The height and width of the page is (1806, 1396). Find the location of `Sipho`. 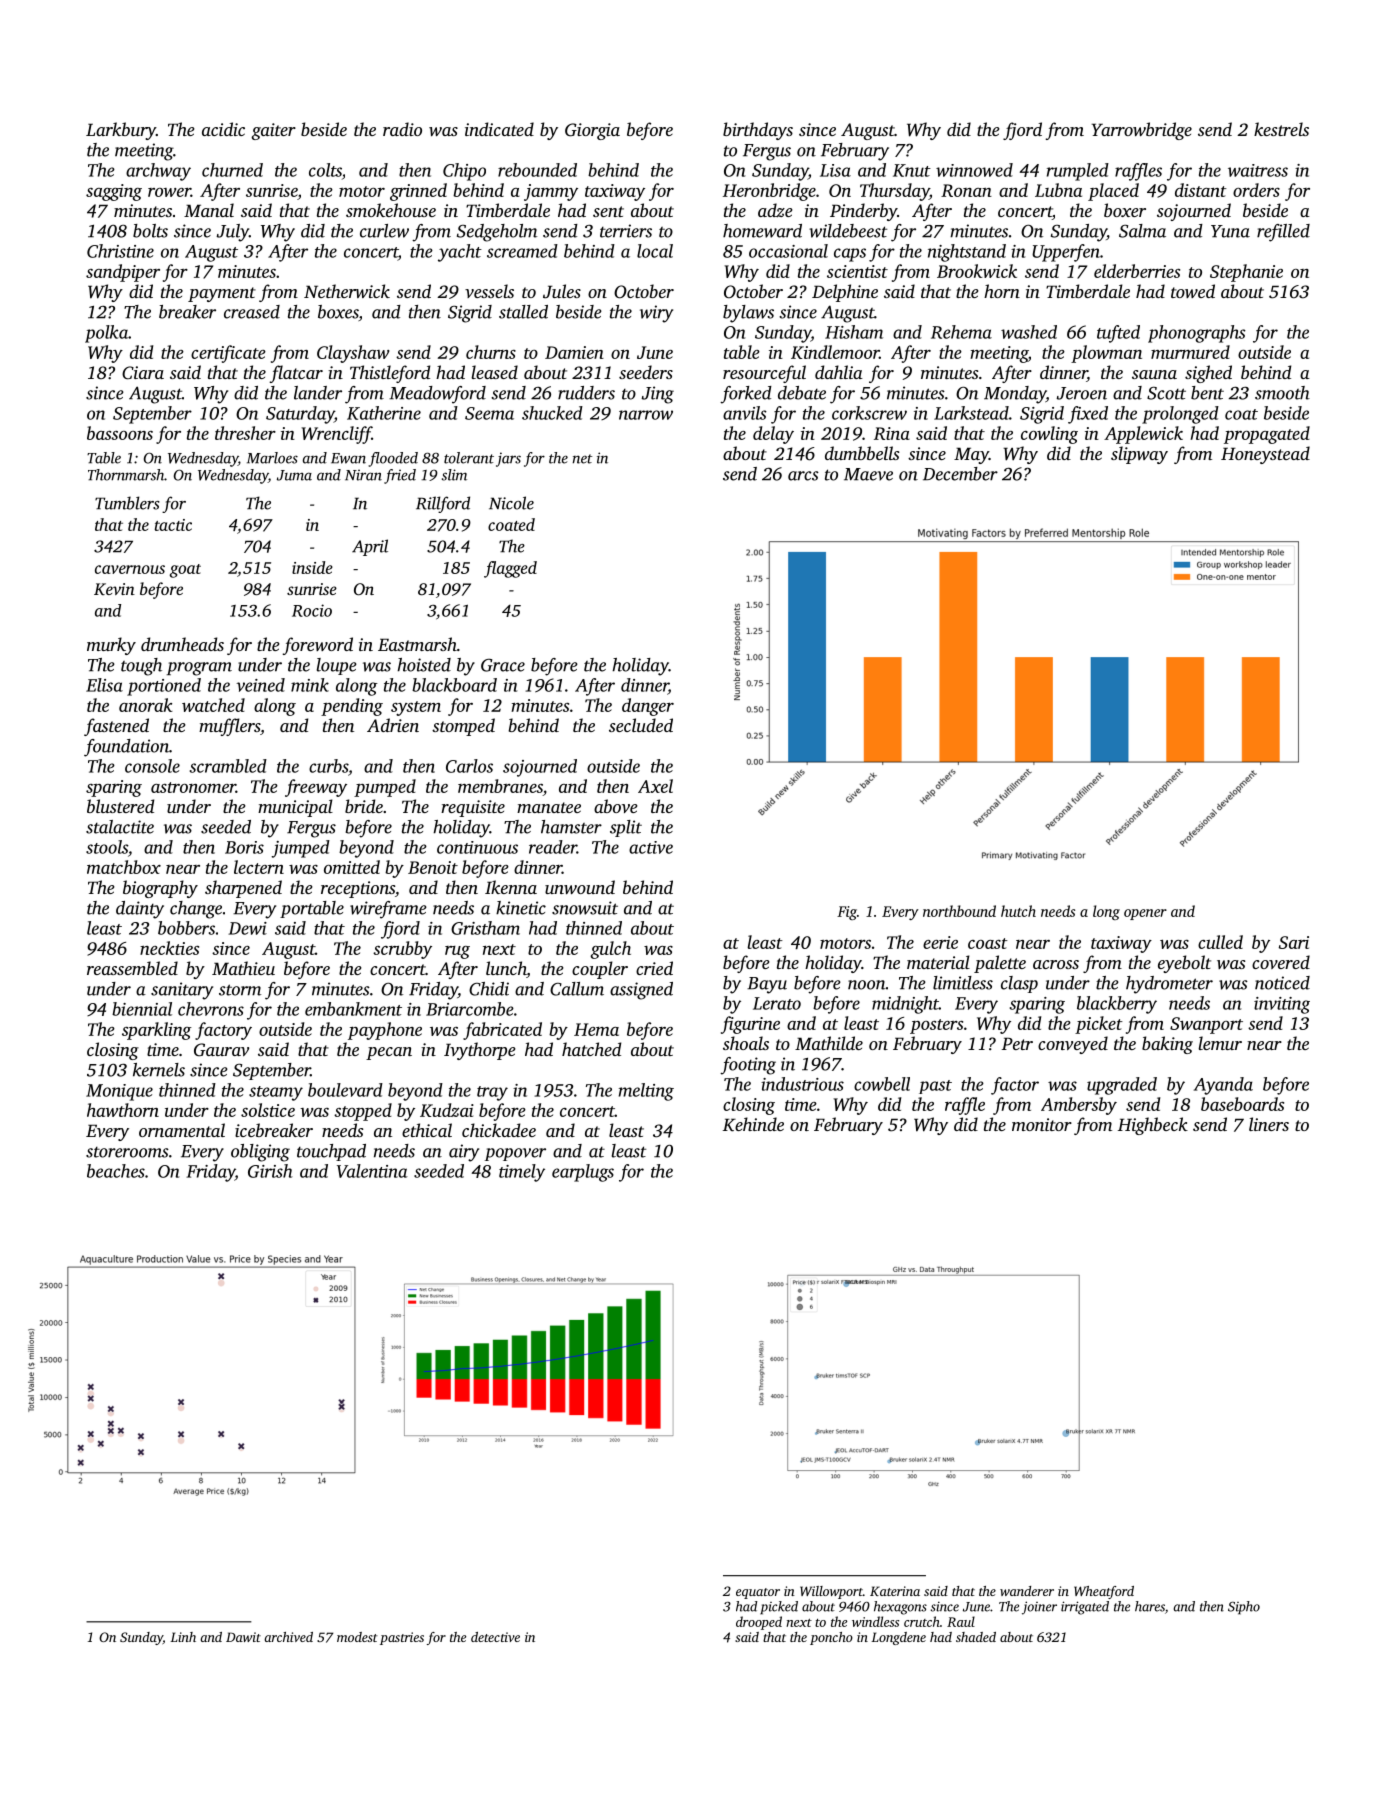

Sipho is located at coordinates (1244, 1608).
